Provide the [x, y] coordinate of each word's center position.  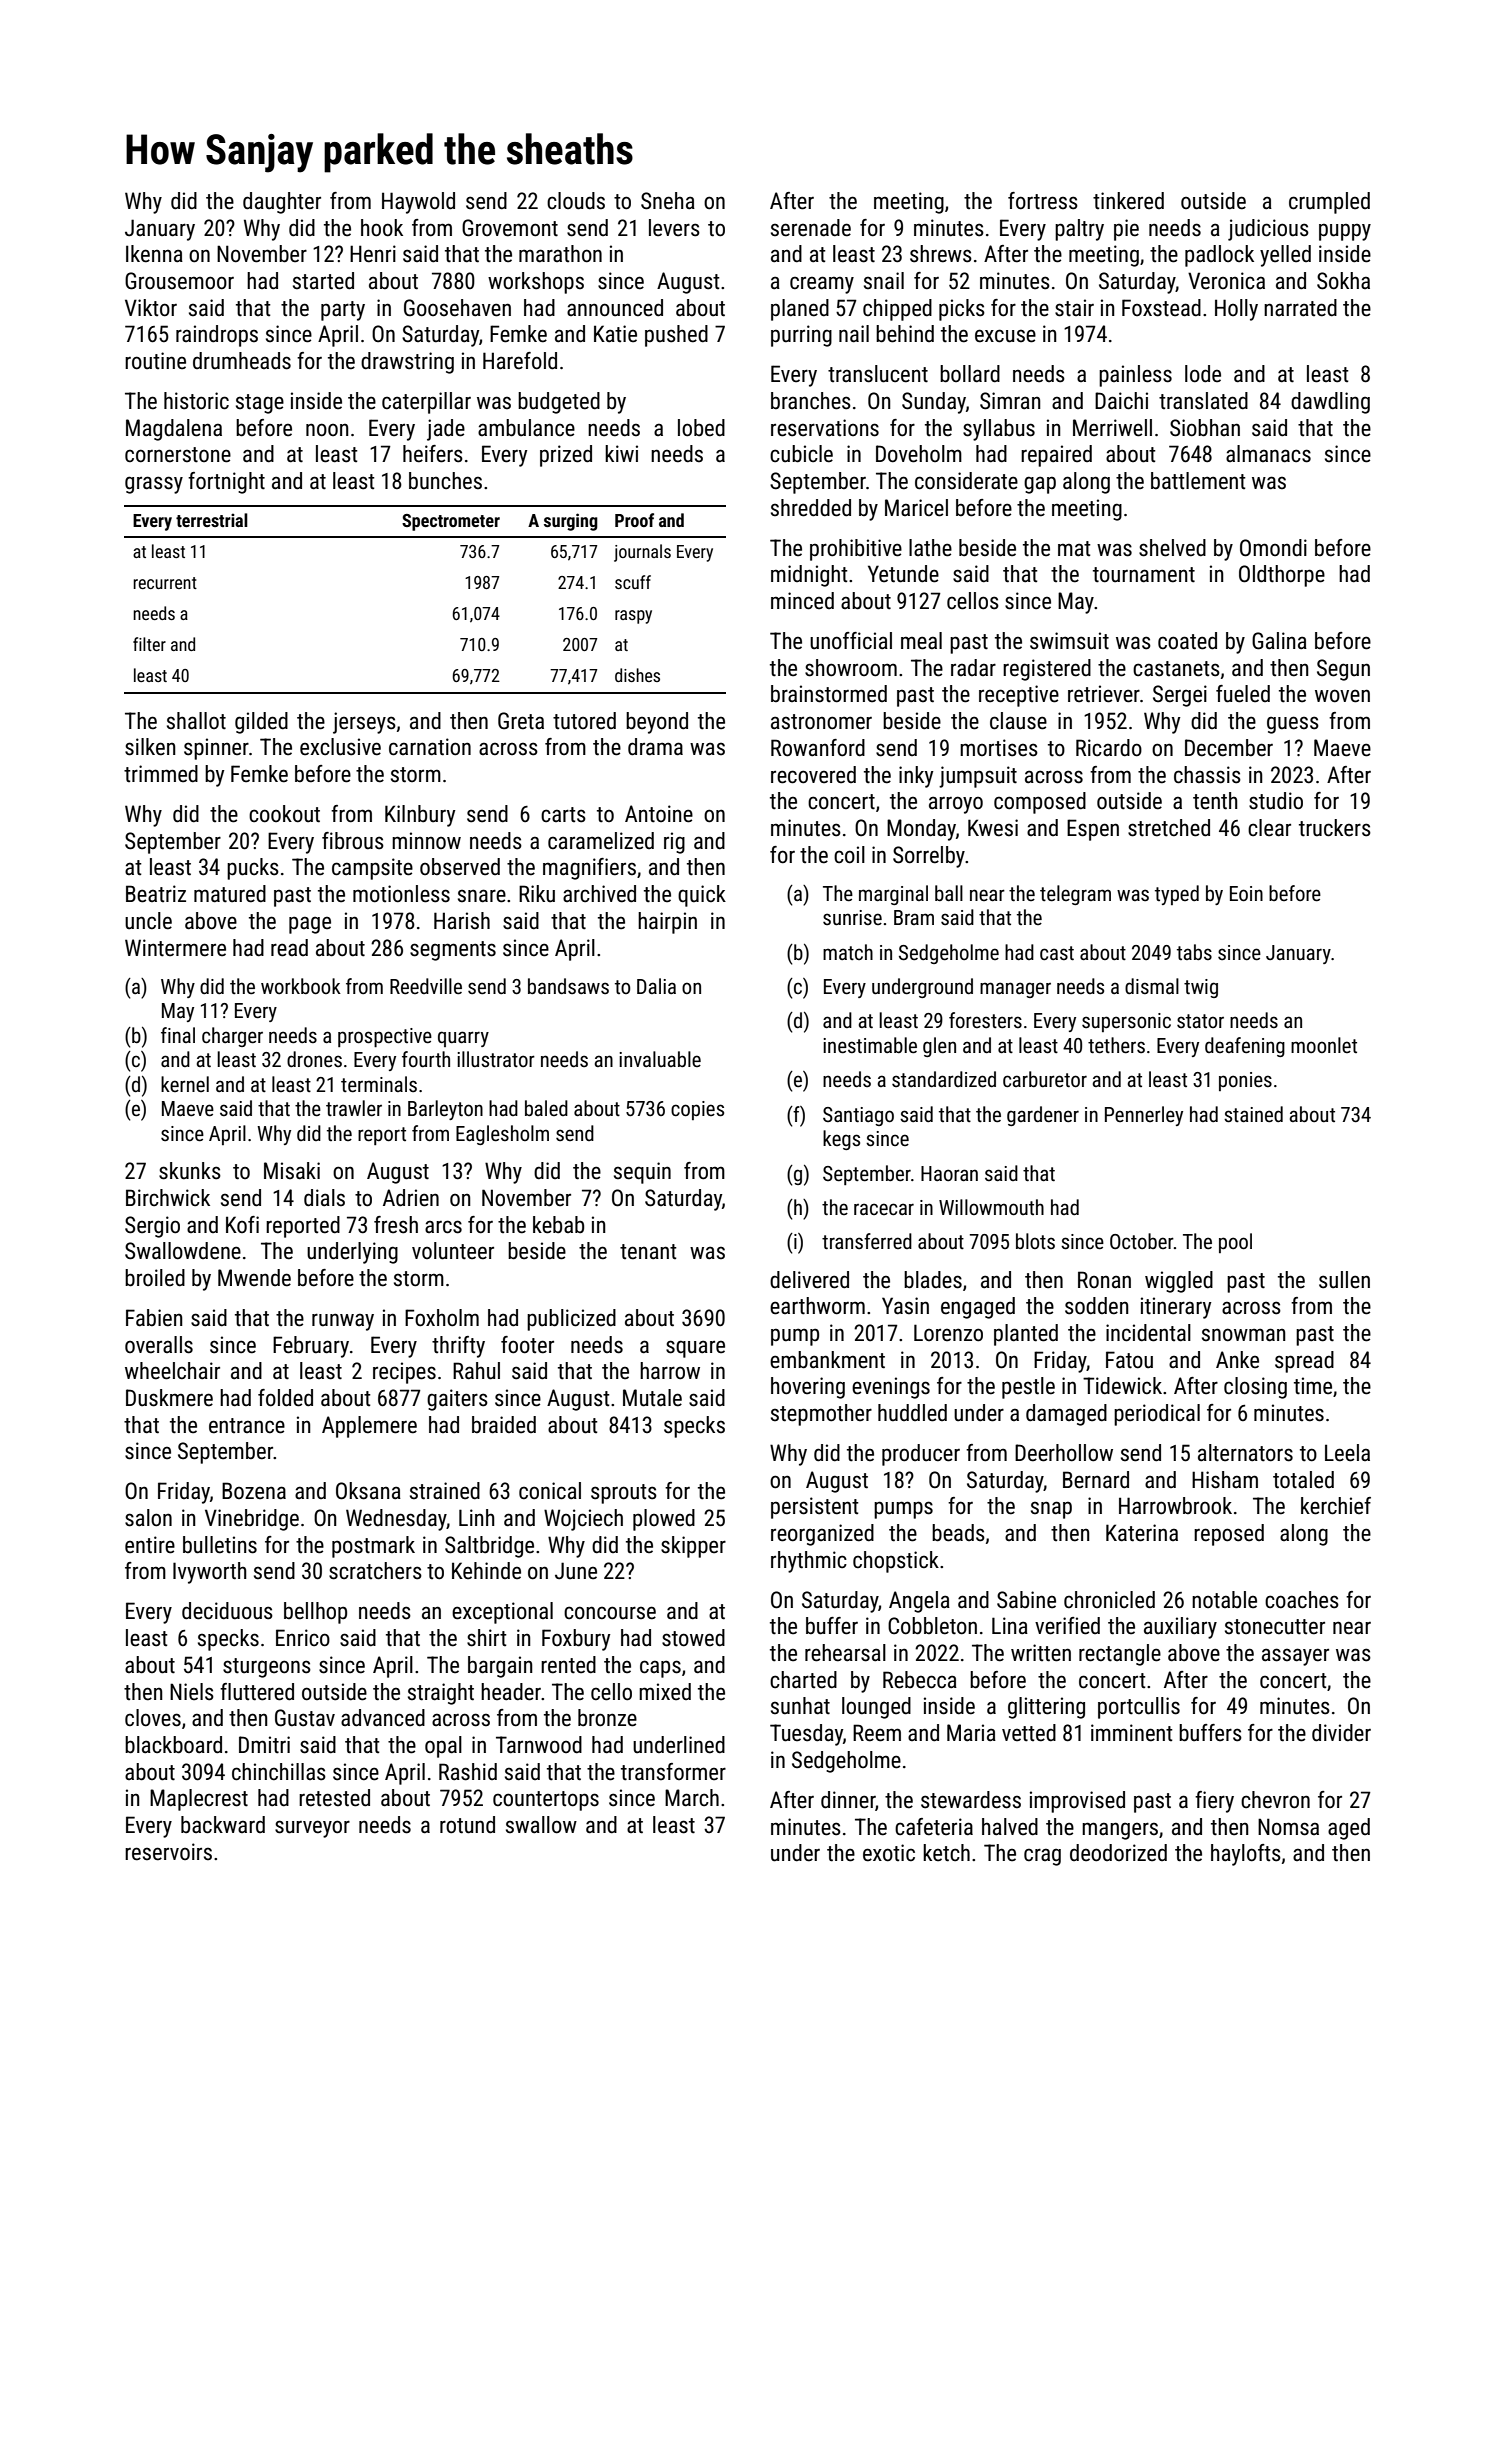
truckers [1335, 828]
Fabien [154, 1318]
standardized [944, 1079]
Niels [192, 1692]
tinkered [1128, 201]
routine [155, 361]
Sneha [668, 201]
